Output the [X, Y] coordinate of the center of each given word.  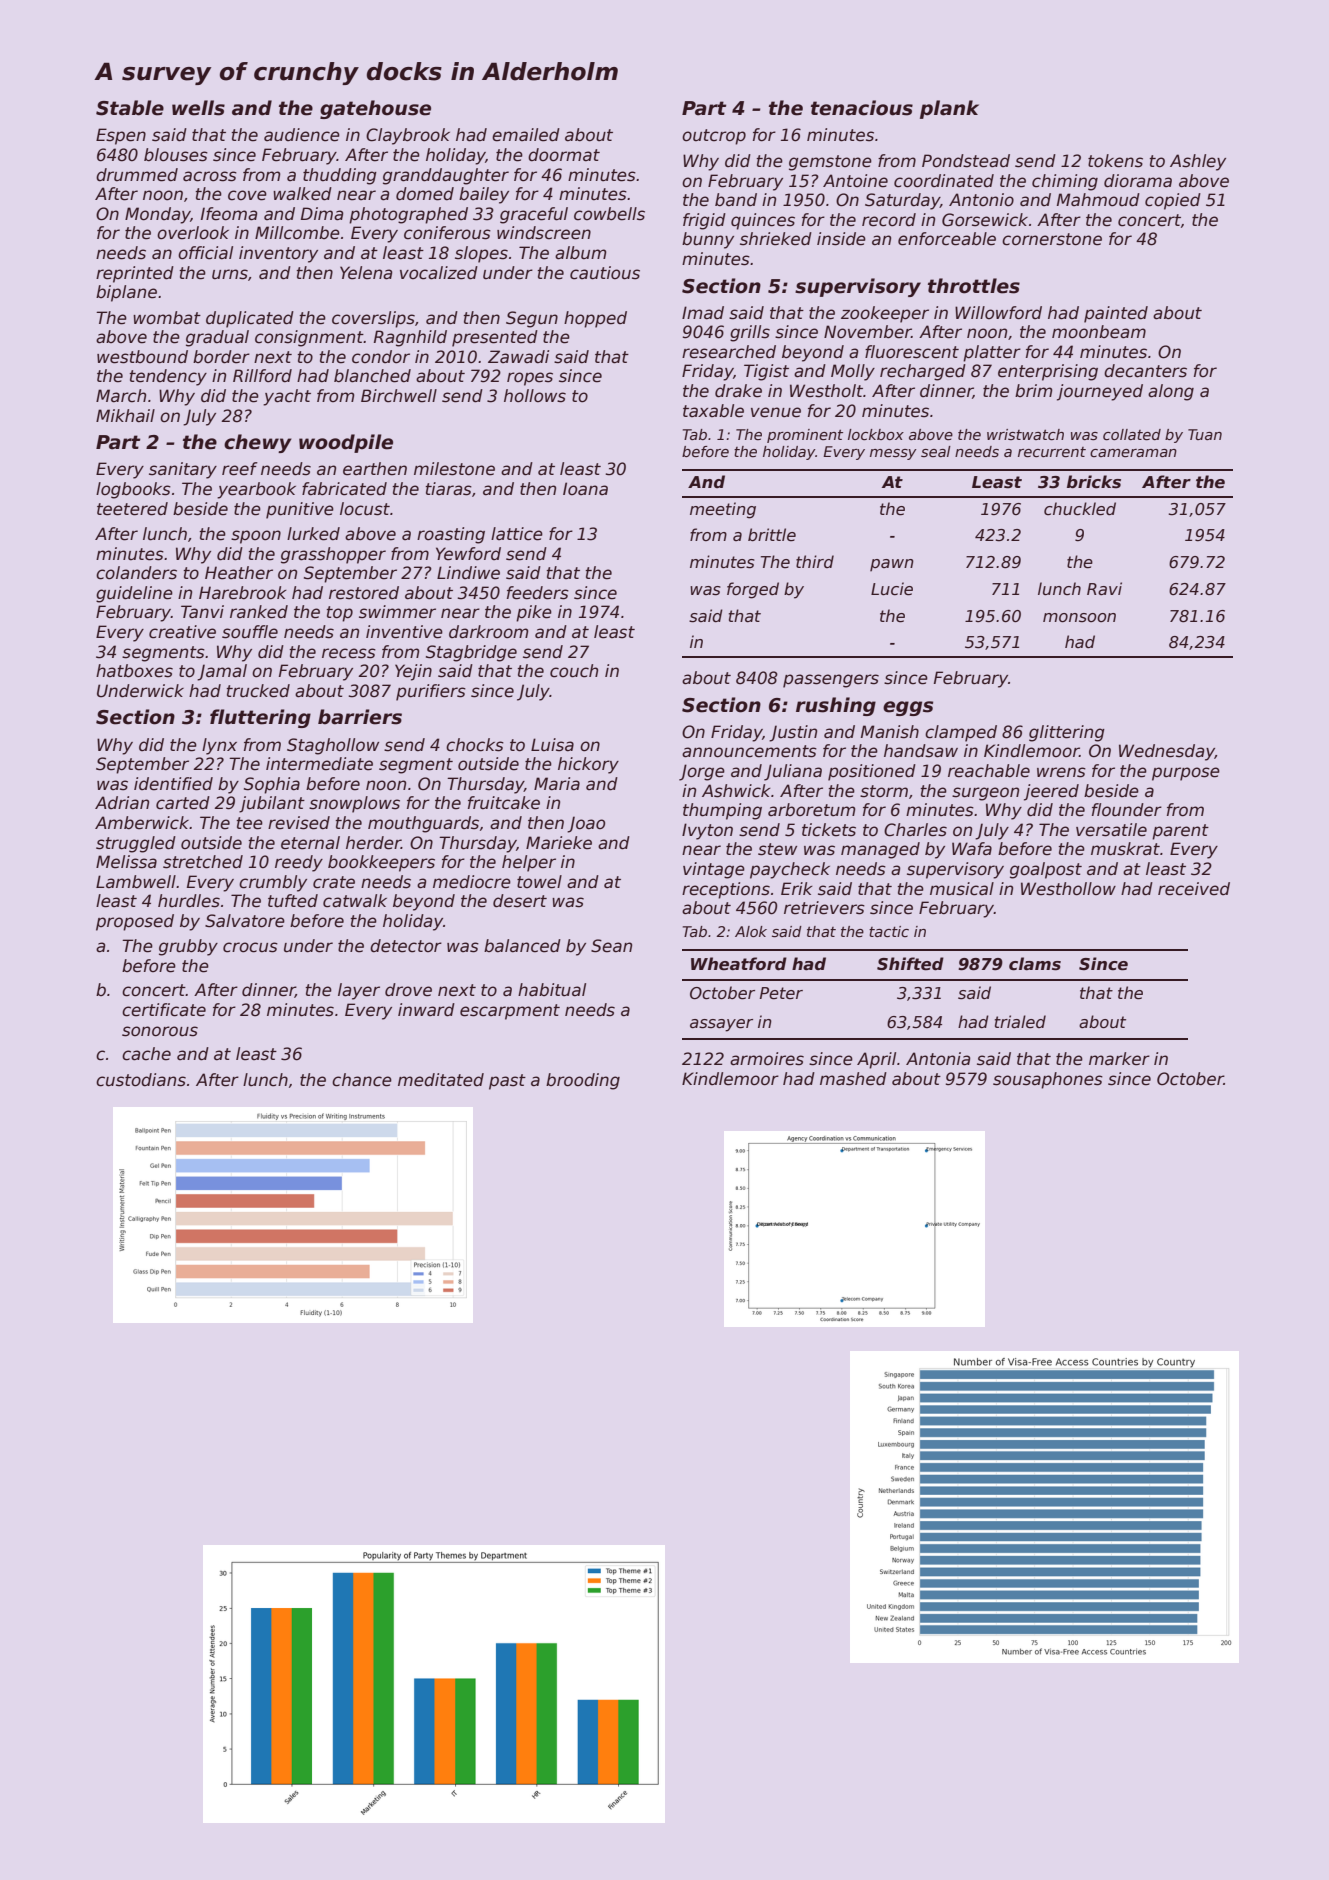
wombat [167, 318]
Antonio [981, 200]
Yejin [413, 672]
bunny [708, 240]
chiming [1065, 182]
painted [1116, 314]
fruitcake [504, 803]
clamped [961, 733]
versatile [1111, 830]
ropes [530, 379]
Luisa [552, 745]
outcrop [714, 137]
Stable [130, 108]
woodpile [346, 443]
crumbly [273, 883]
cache [146, 1054]
